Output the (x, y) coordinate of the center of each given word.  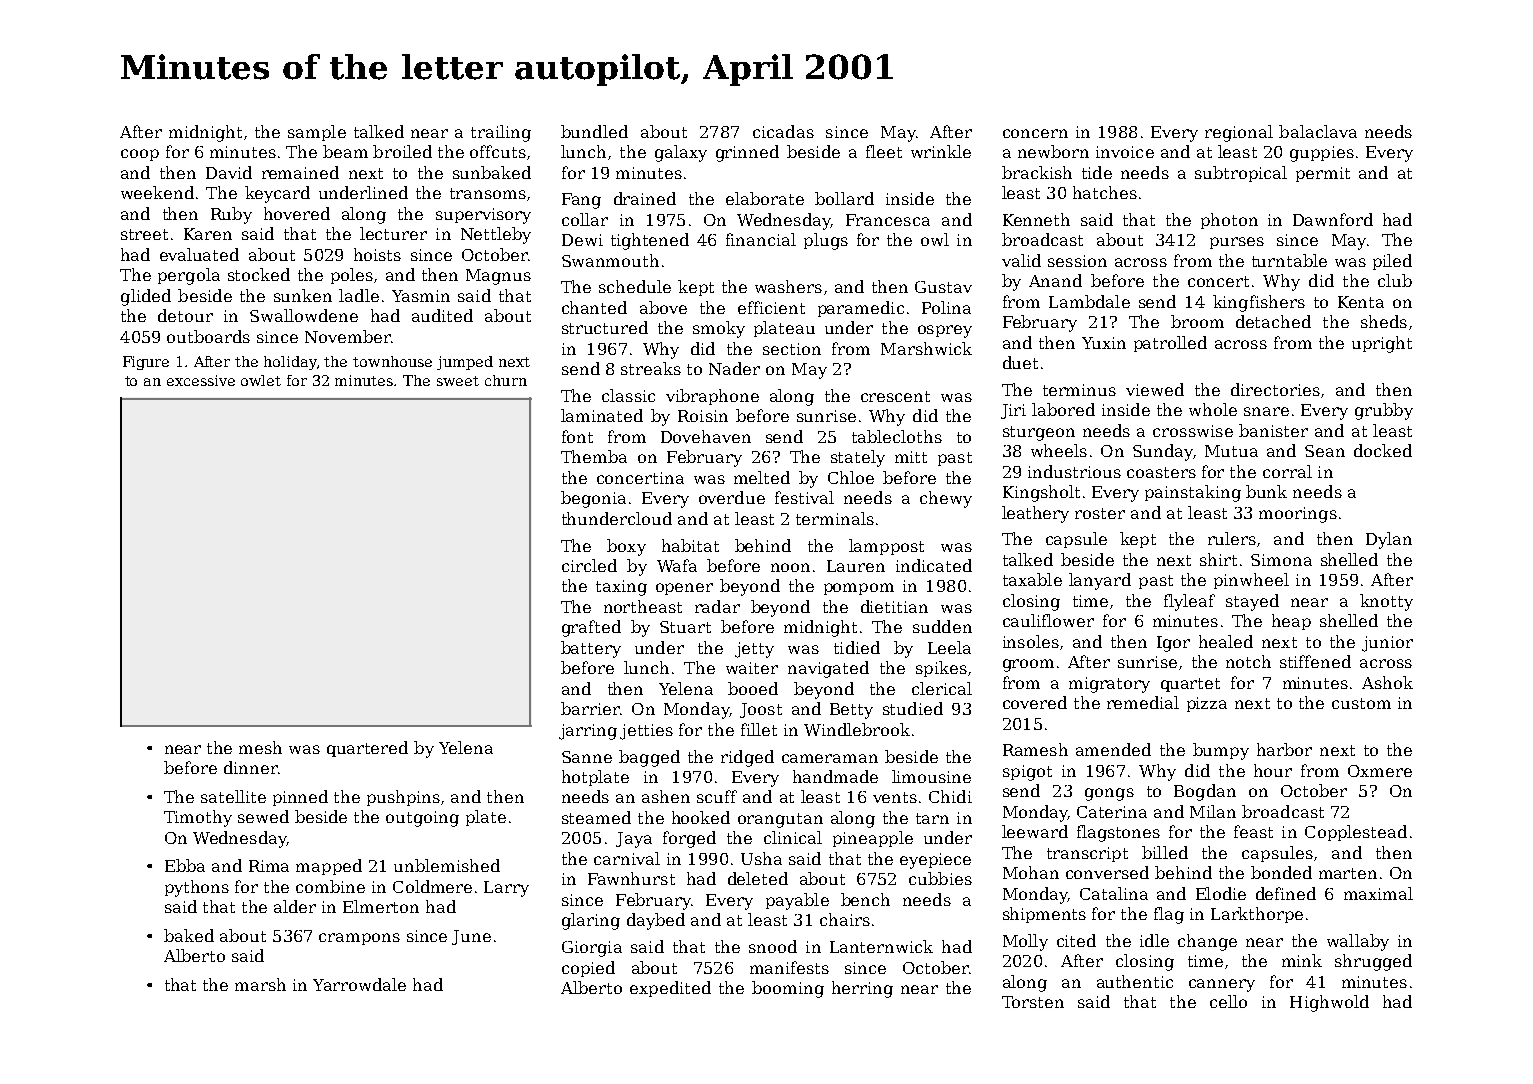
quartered (367, 749)
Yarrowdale (359, 984)
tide (1097, 172)
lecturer (393, 233)
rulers (1232, 538)
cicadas (783, 131)
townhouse (392, 361)
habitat (690, 545)
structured (605, 327)
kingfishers (1259, 303)
